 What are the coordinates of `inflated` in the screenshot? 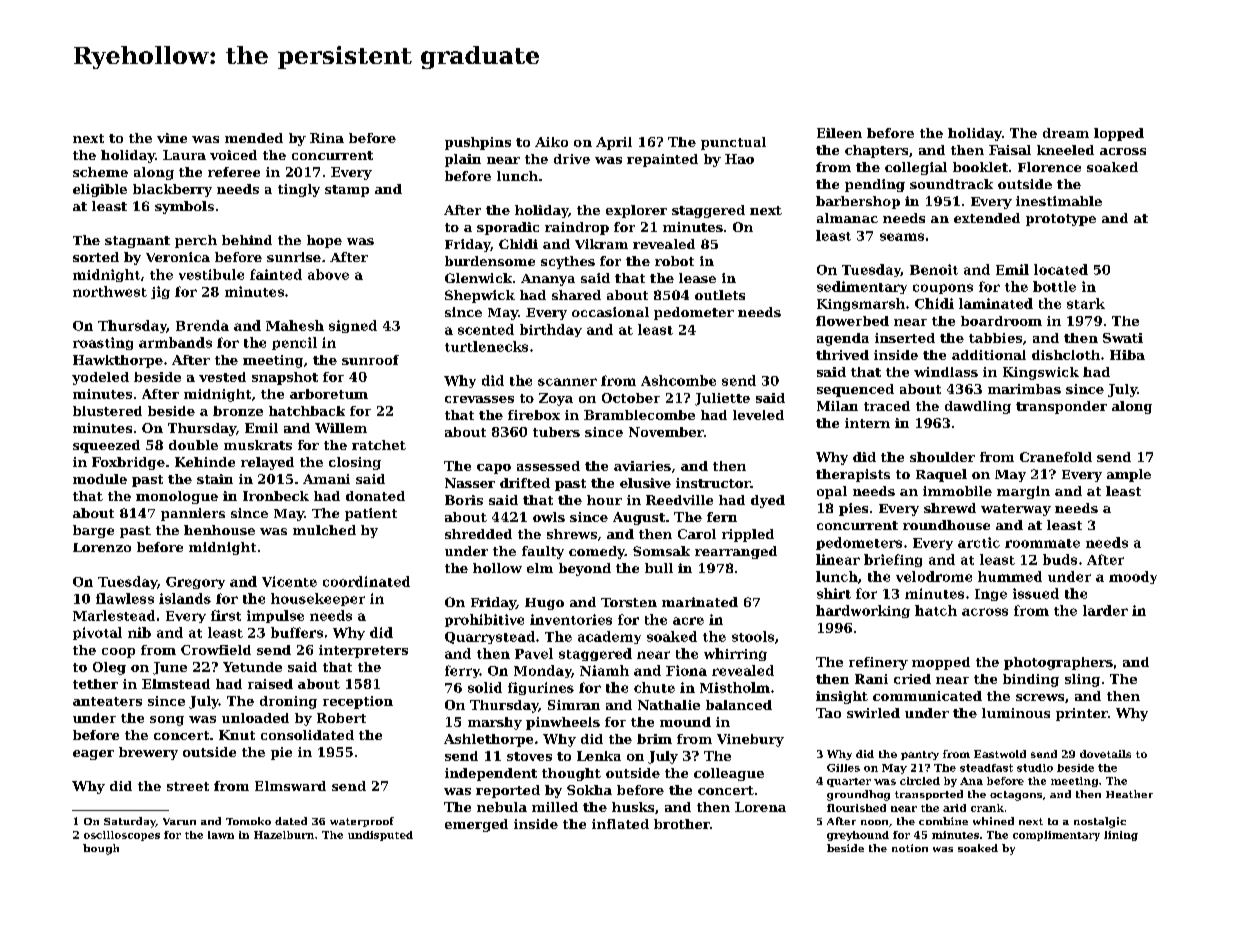 It's located at (620, 824).
